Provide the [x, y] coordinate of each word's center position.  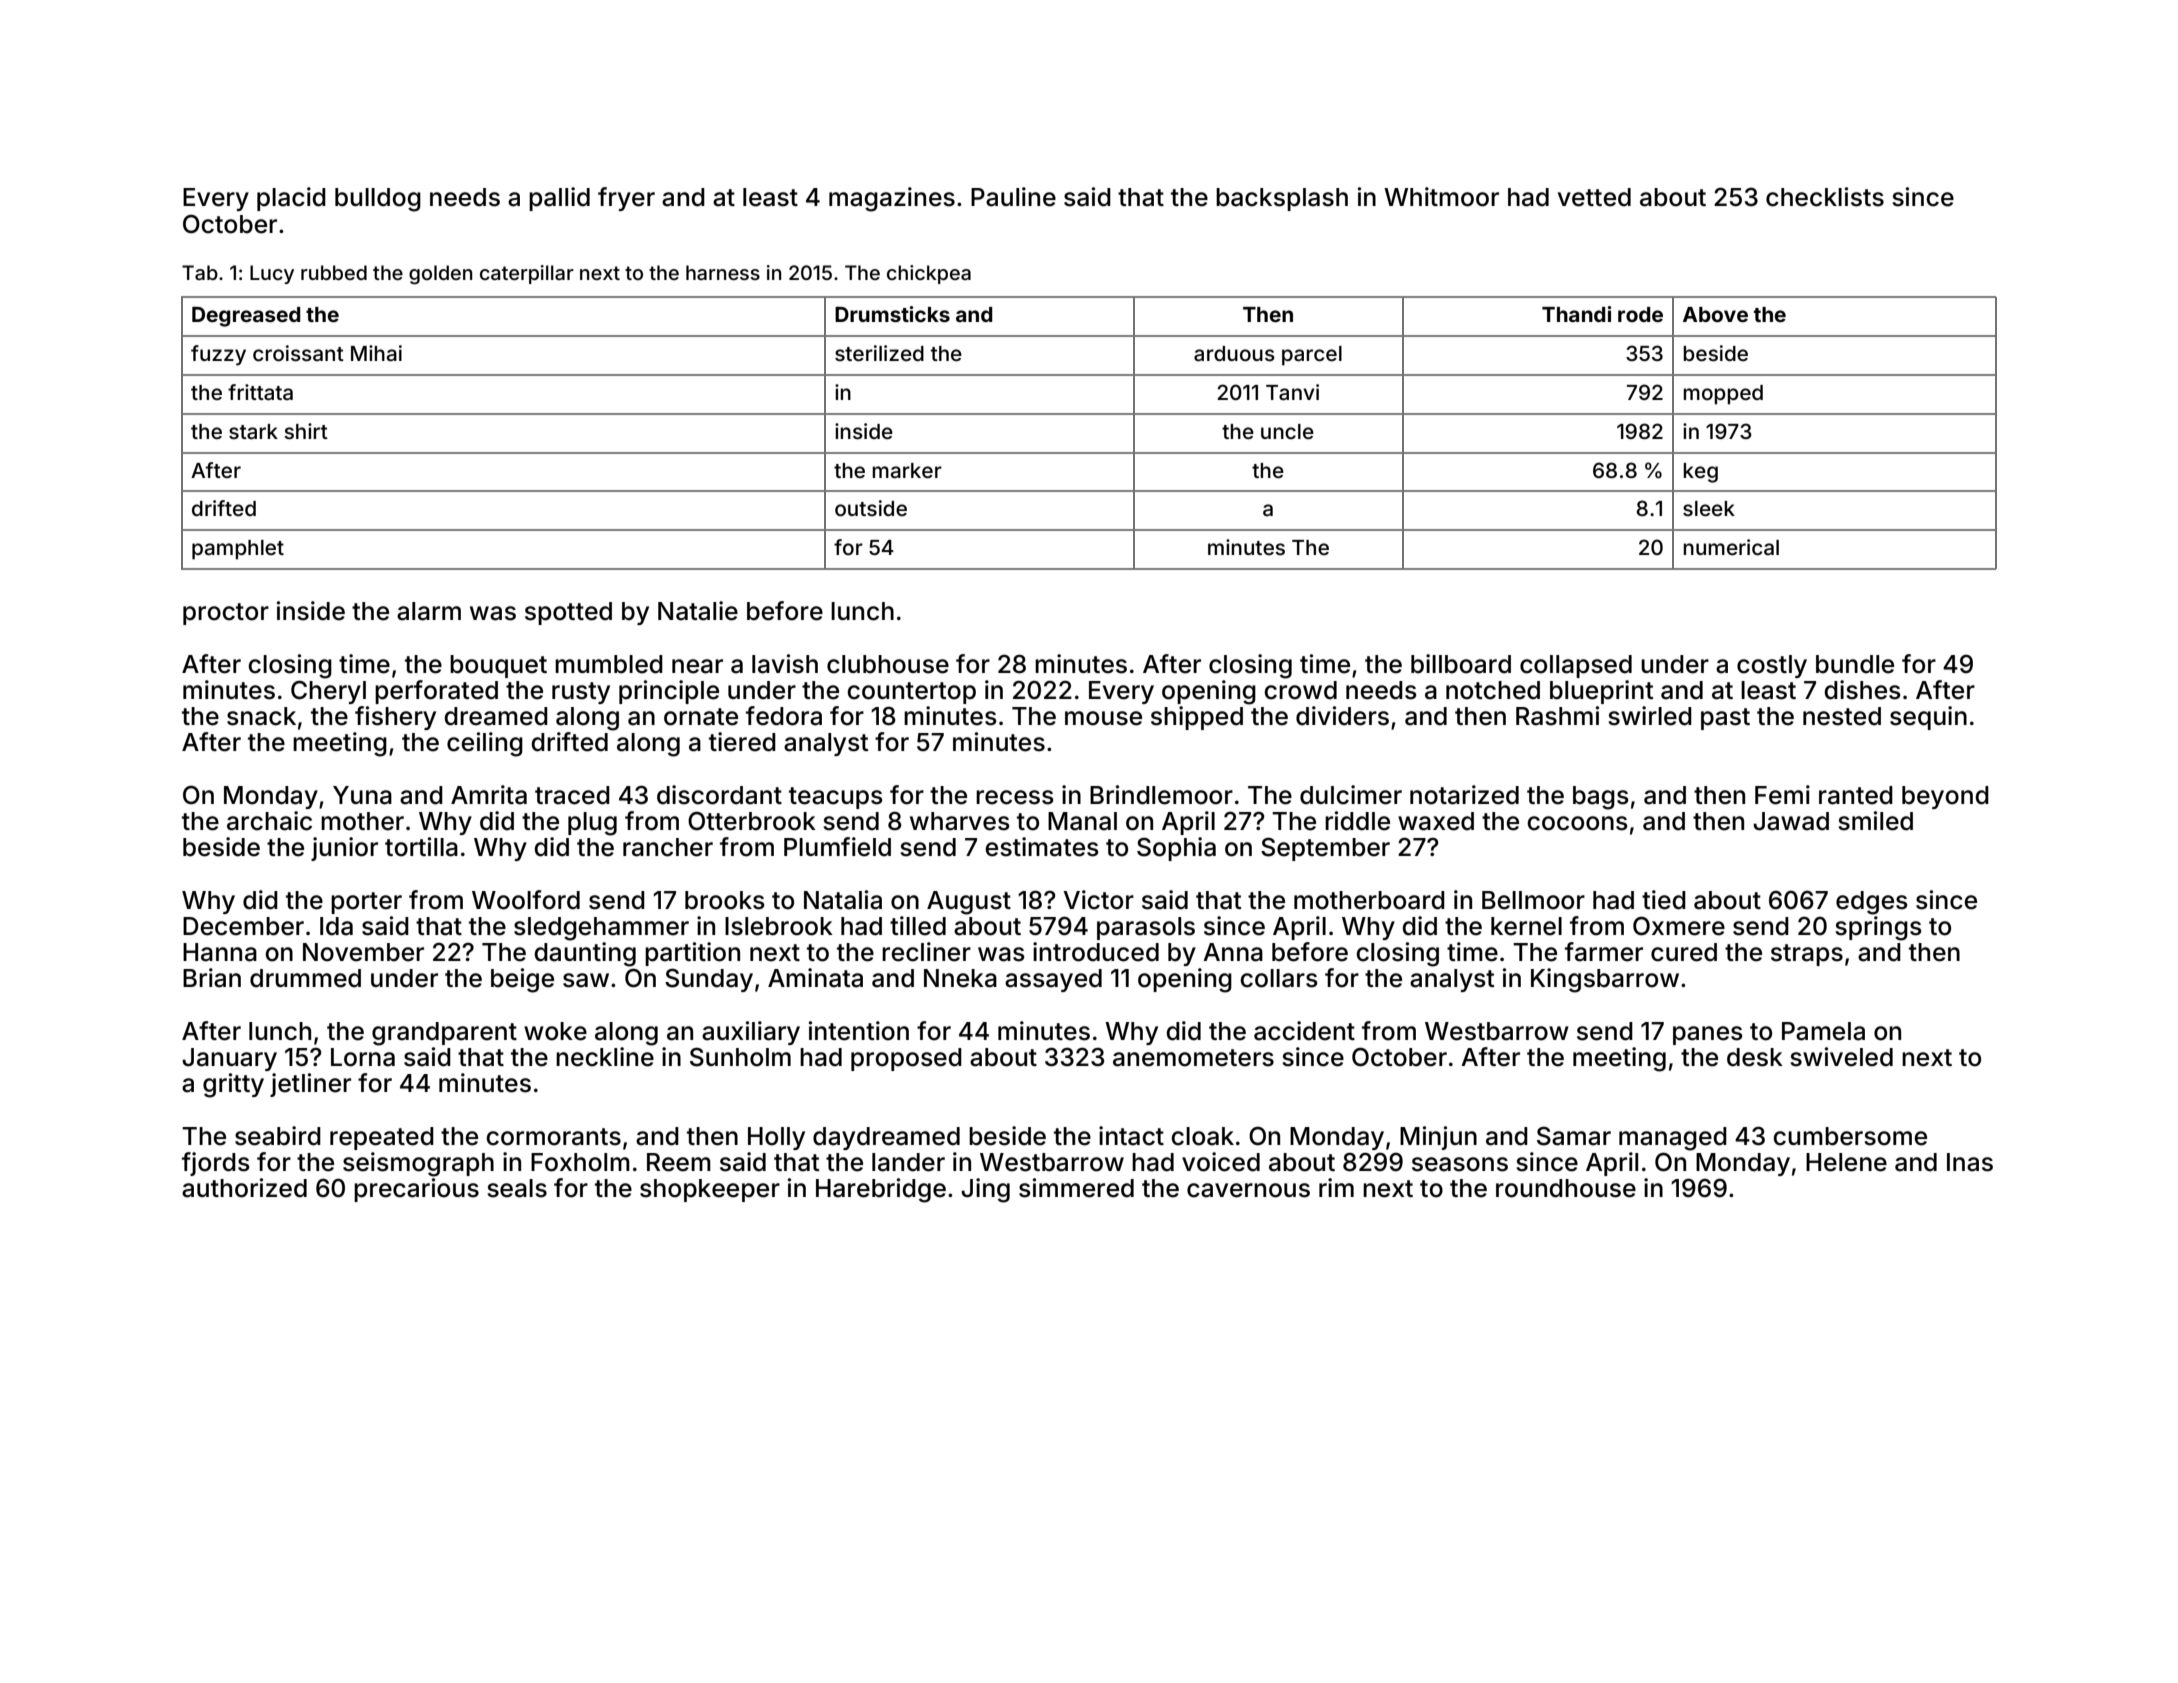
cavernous [1248, 1190]
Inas [1970, 1162]
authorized [244, 1188]
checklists [1825, 197]
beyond [1945, 797]
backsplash [1282, 199]
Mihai [376, 353]
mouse [1103, 718]
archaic [269, 821]
